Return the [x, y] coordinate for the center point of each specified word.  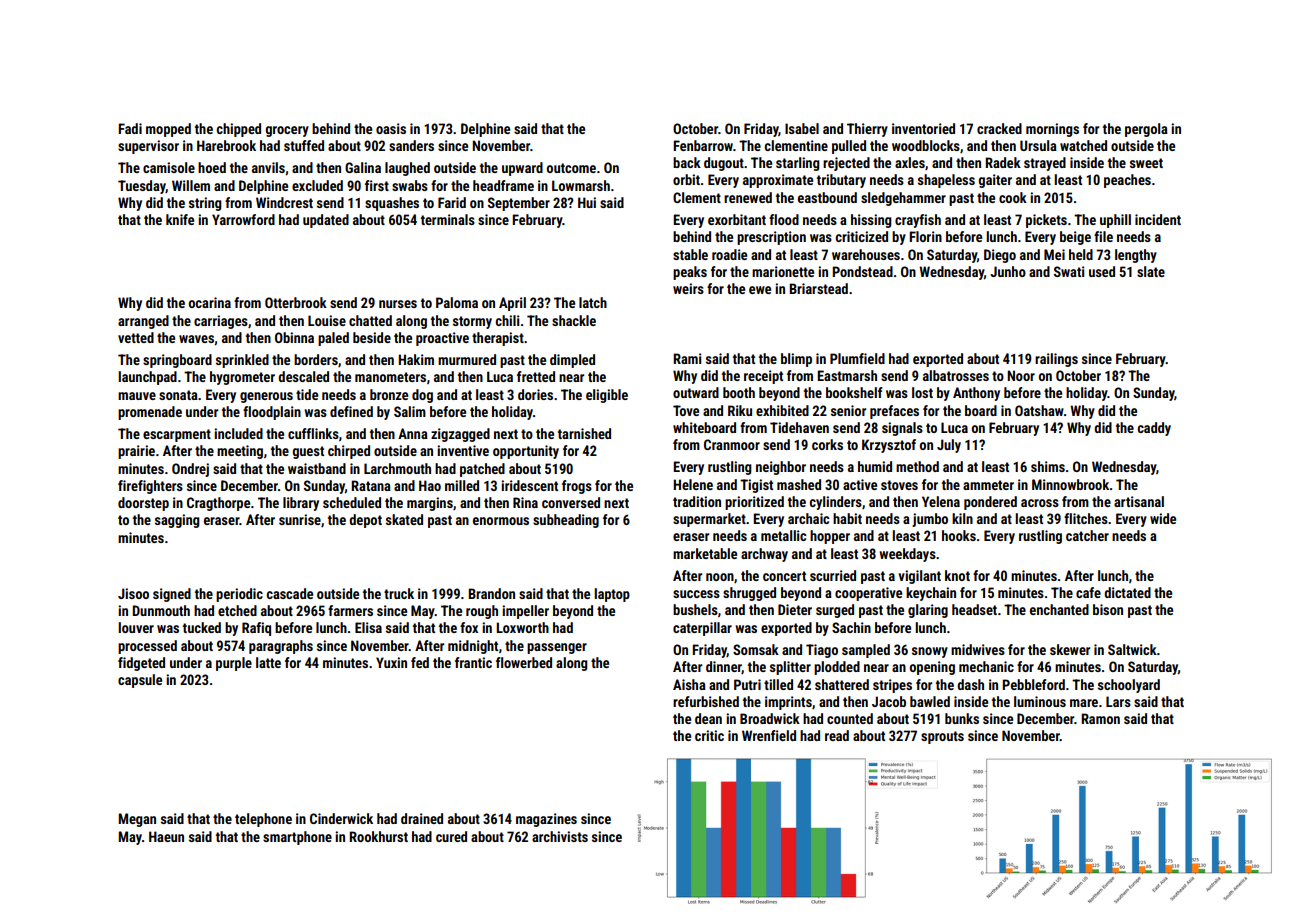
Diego [1000, 256]
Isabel [802, 128]
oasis [391, 128]
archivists [560, 836]
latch [593, 302]
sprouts [942, 737]
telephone [263, 820]
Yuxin [391, 662]
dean [708, 718]
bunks [962, 718]
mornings [1052, 130]
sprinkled [242, 361]
